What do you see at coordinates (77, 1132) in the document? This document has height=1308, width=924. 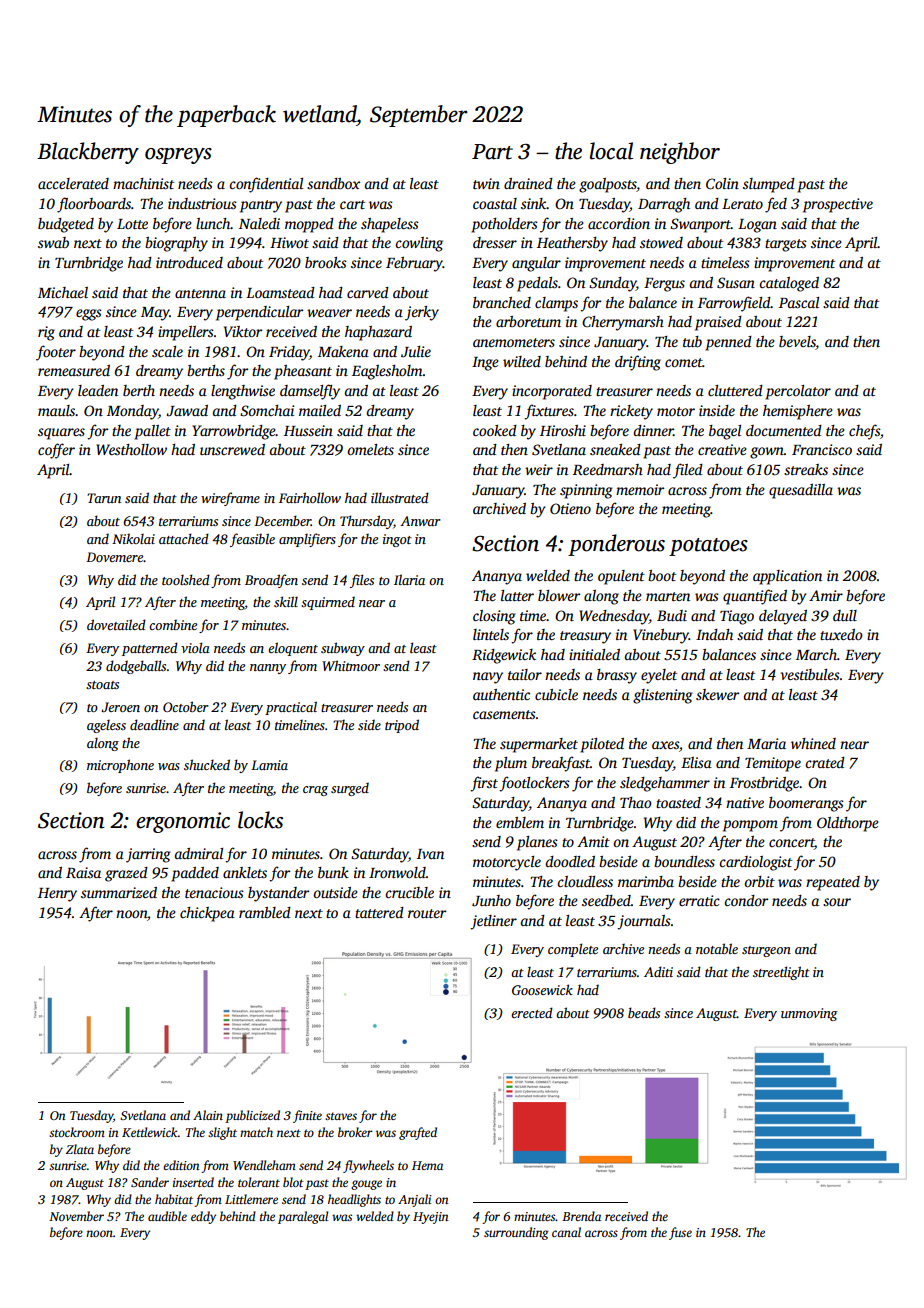 I see `stockroom` at bounding box center [77, 1132].
